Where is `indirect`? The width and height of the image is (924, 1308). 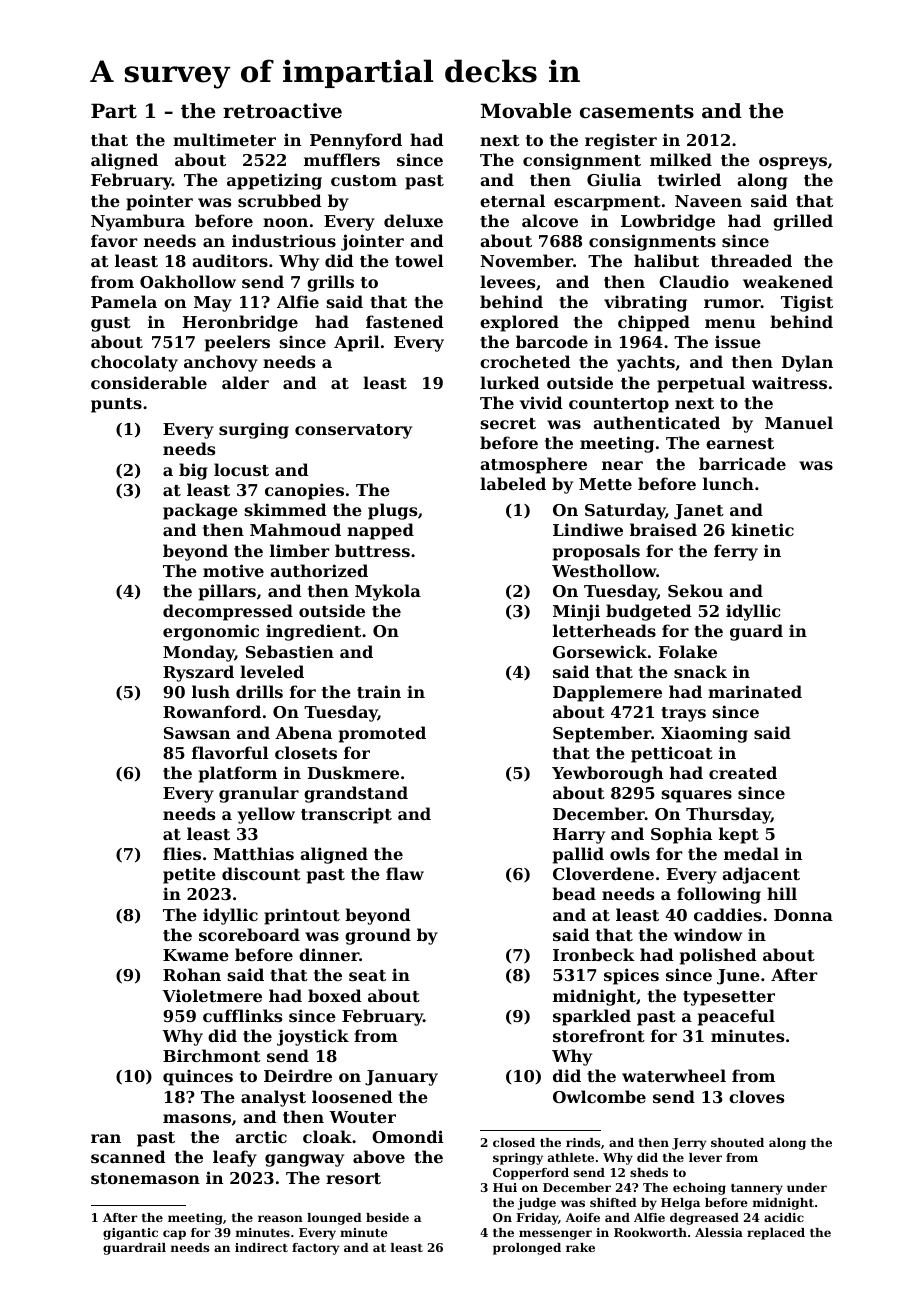
indirect is located at coordinates (261, 1247).
